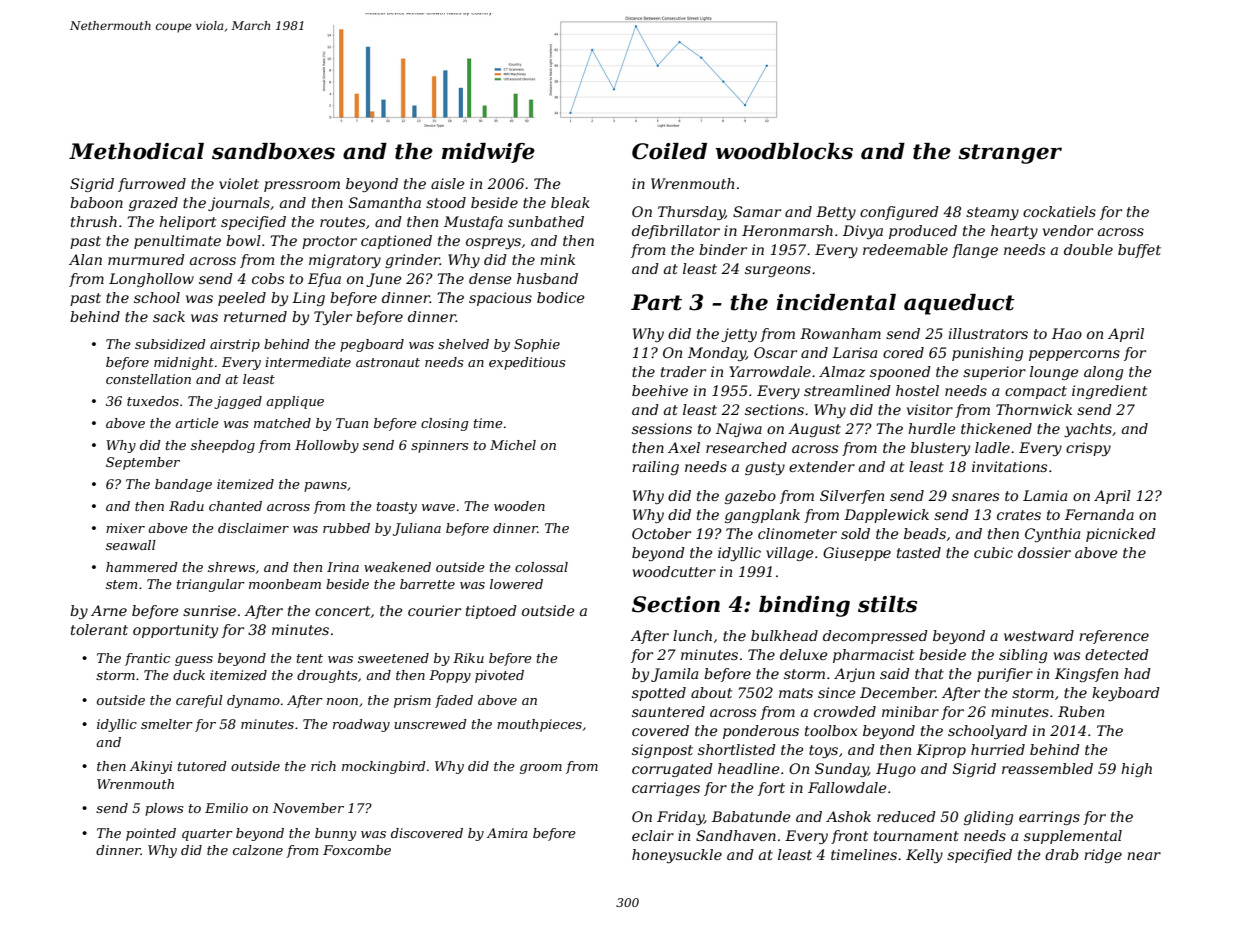 The width and height of the image is (1233, 952). Describe the element at coordinates (96, 202) in the image. I see `baboon` at that location.
